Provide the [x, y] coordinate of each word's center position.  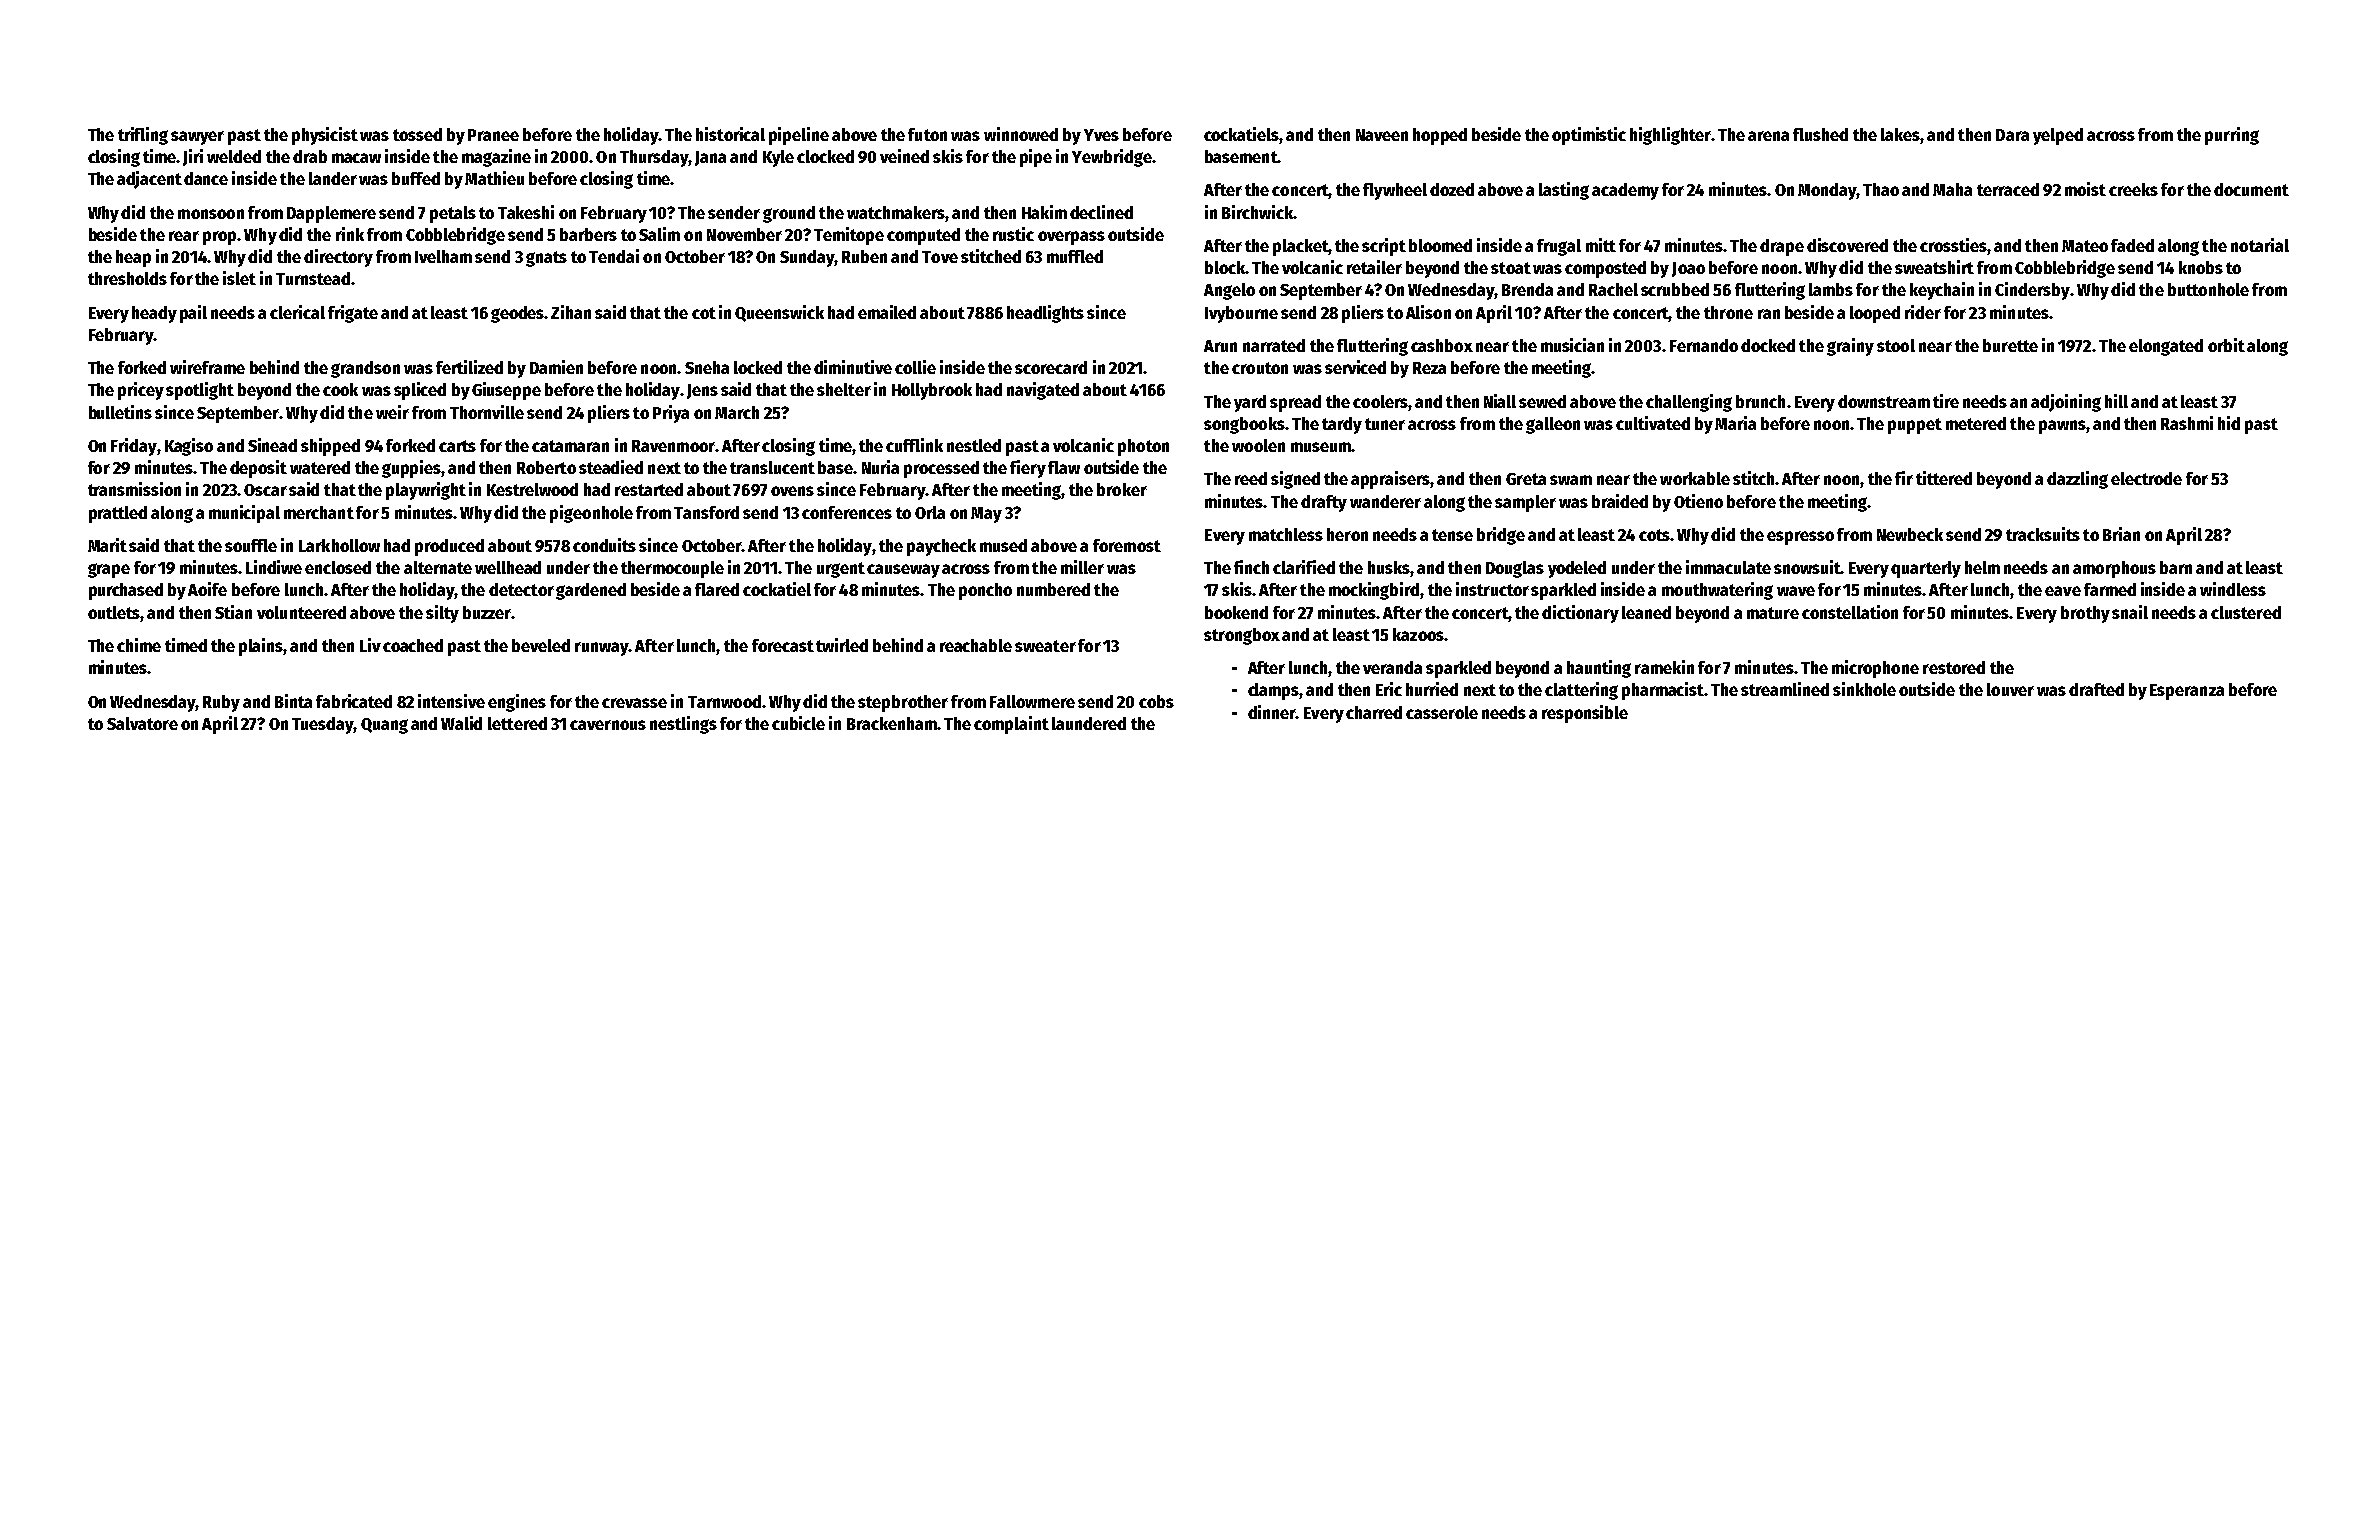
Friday [134, 447]
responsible [1585, 714]
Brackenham [892, 723]
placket [1300, 247]
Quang [384, 726]
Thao [1881, 189]
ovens [792, 491]
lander [333, 178]
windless [2233, 589]
